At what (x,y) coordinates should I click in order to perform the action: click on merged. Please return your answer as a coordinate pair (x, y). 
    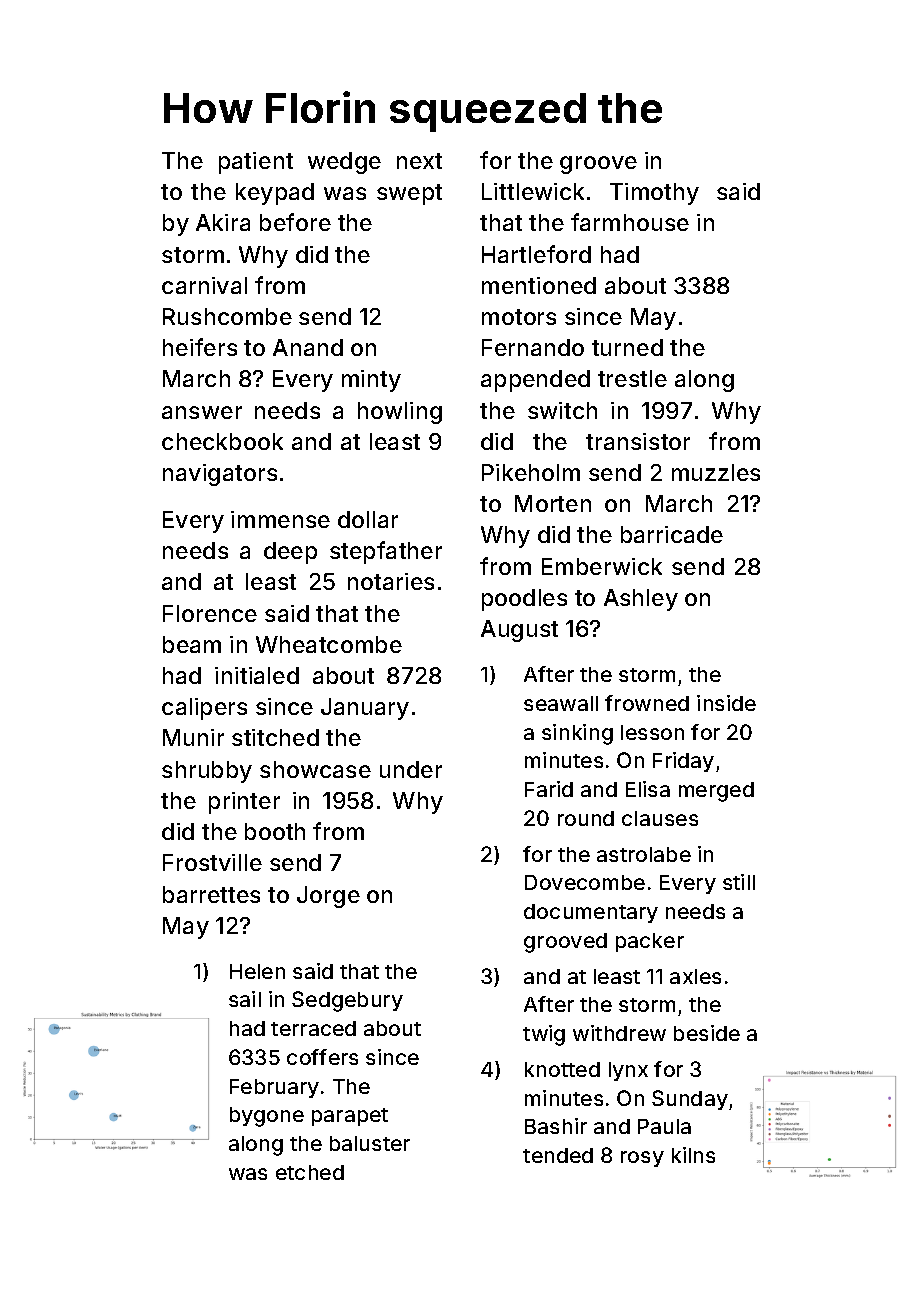
    Looking at the image, I should click on (716, 792).
